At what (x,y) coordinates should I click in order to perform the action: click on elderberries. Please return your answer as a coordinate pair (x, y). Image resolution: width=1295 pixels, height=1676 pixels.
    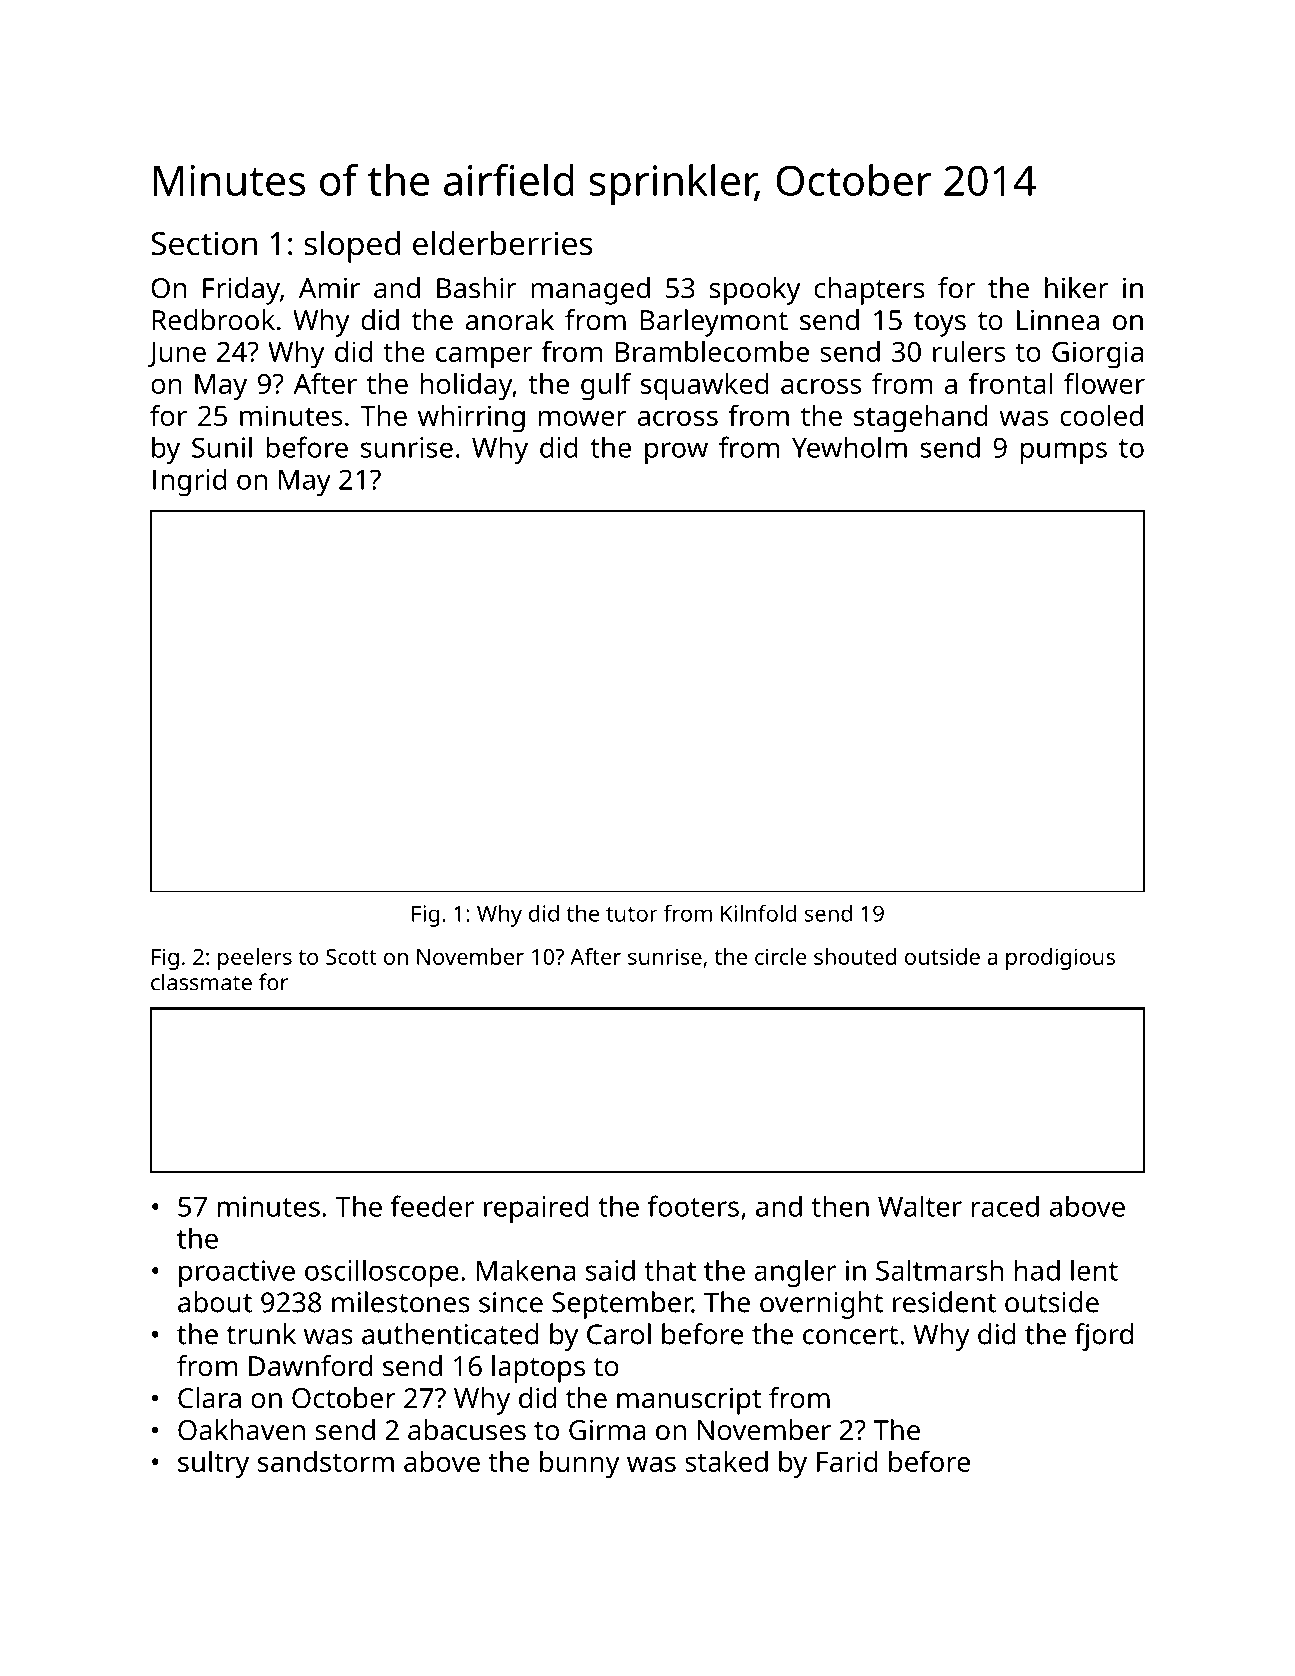
    Looking at the image, I should click on (503, 243).
